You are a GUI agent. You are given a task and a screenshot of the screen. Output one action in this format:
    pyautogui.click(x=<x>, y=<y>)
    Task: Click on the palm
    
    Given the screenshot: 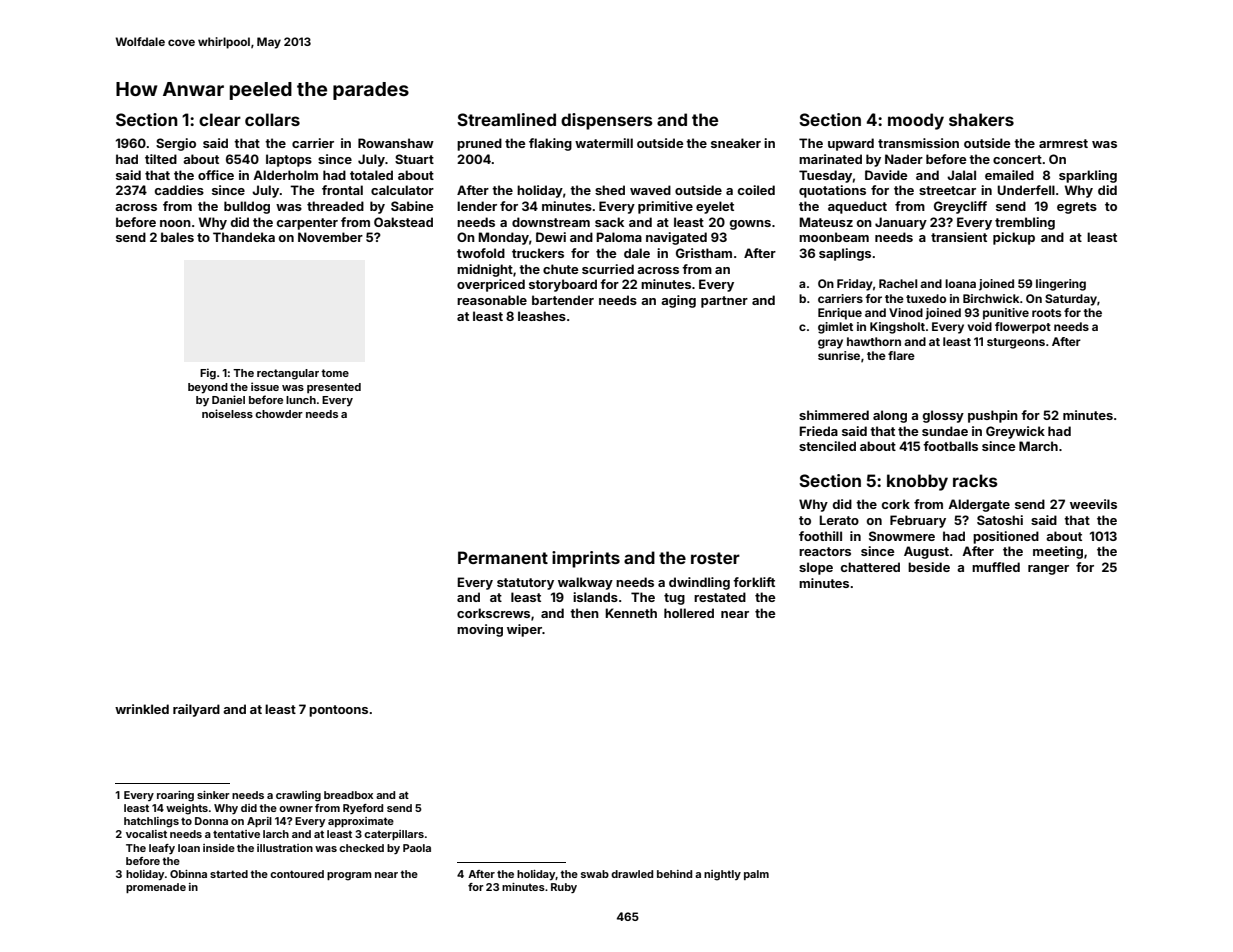 What is the action you would take?
    pyautogui.click(x=756, y=875)
